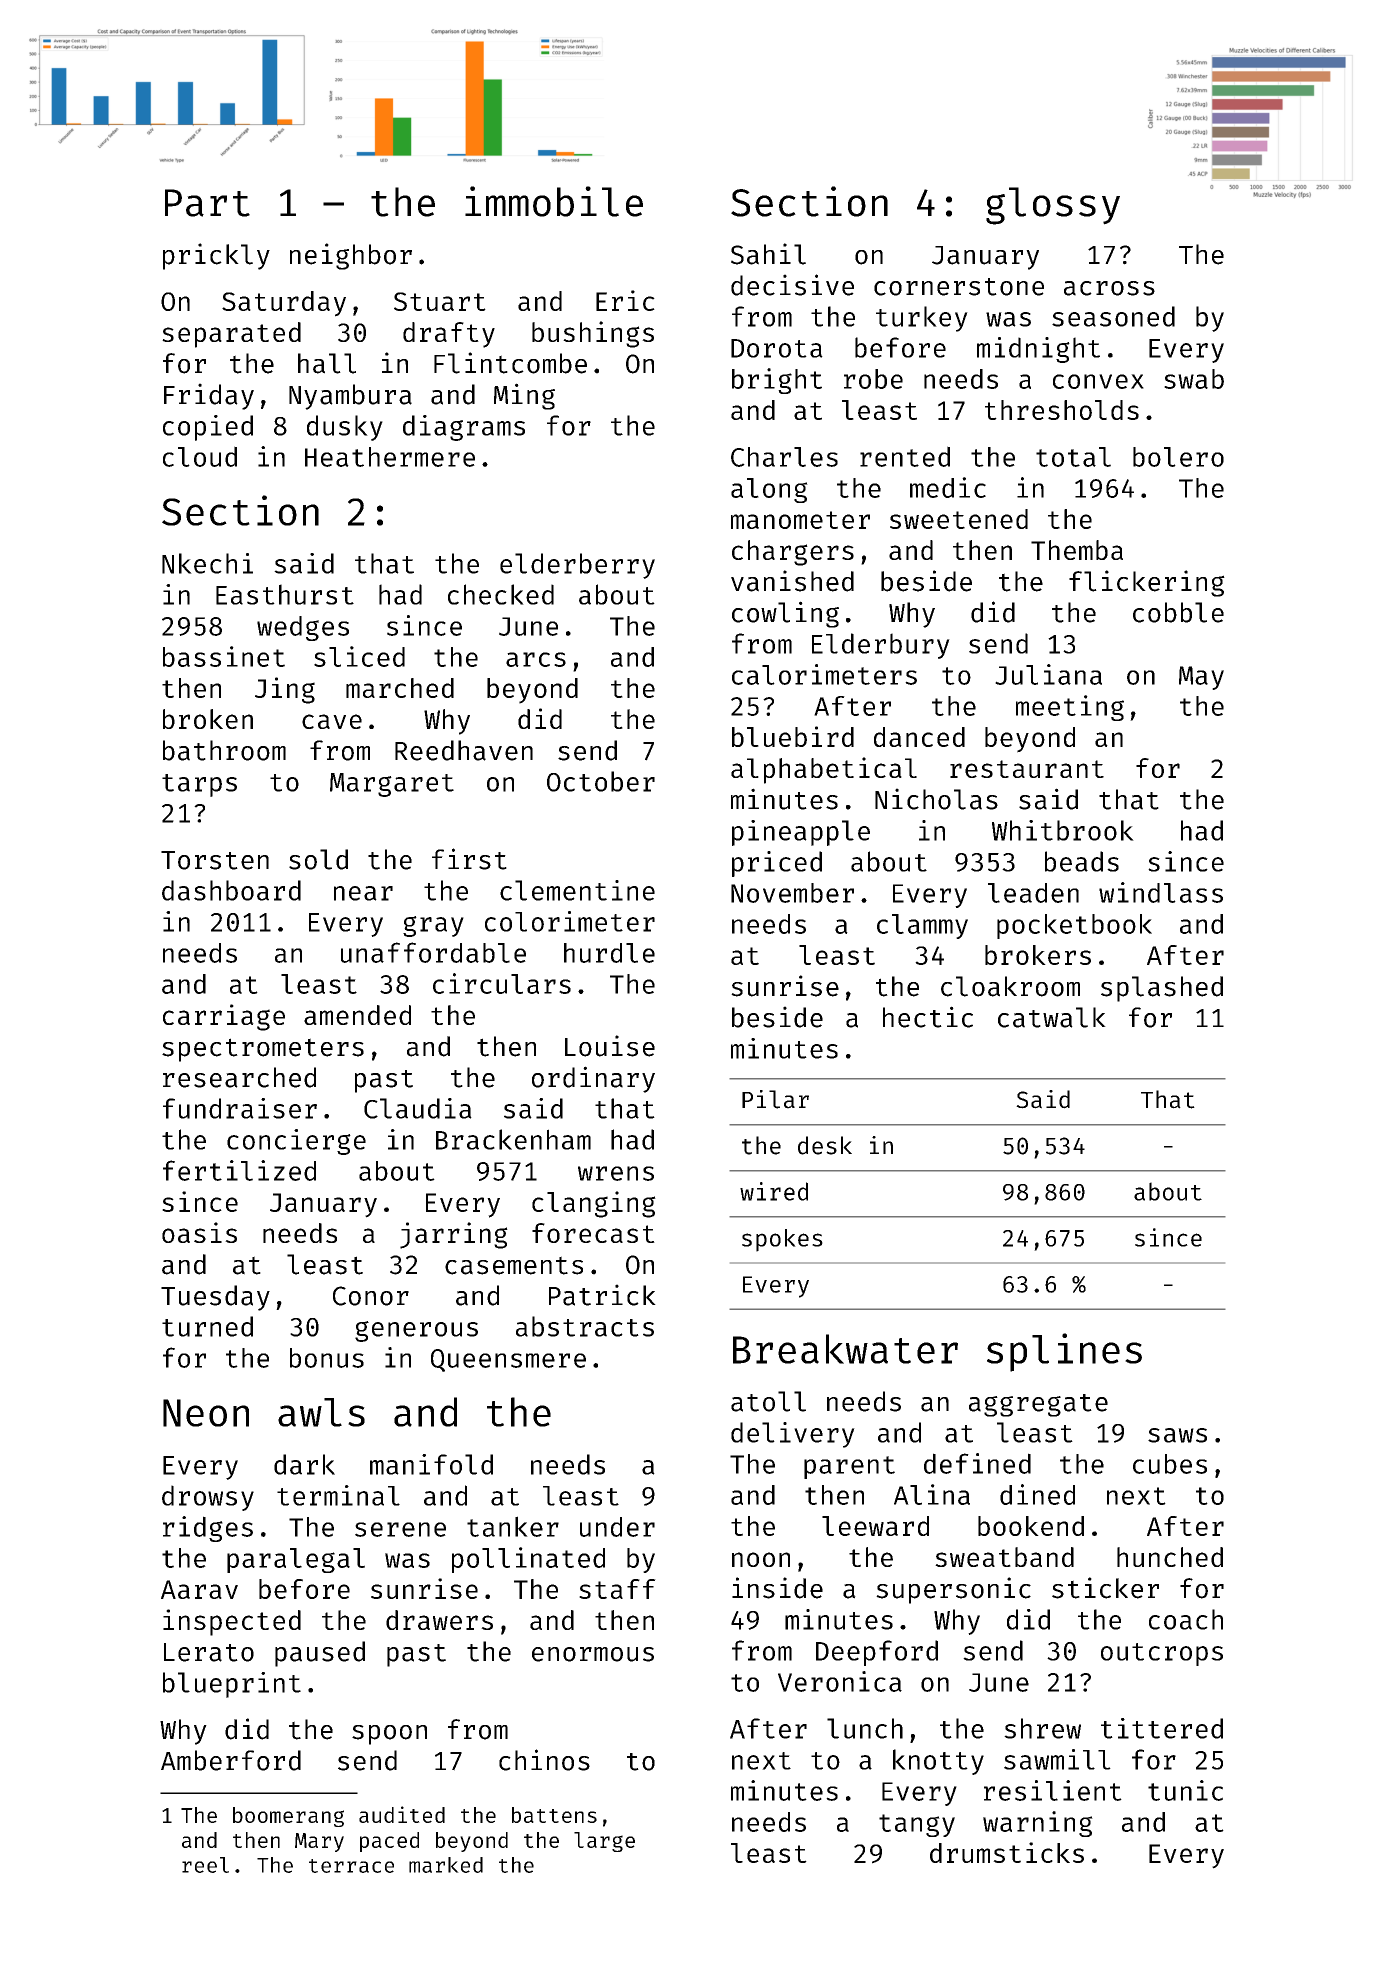 The height and width of the image is (1969, 1386). What do you see at coordinates (881, 646) in the image?
I see `Elderbury` at bounding box center [881, 646].
